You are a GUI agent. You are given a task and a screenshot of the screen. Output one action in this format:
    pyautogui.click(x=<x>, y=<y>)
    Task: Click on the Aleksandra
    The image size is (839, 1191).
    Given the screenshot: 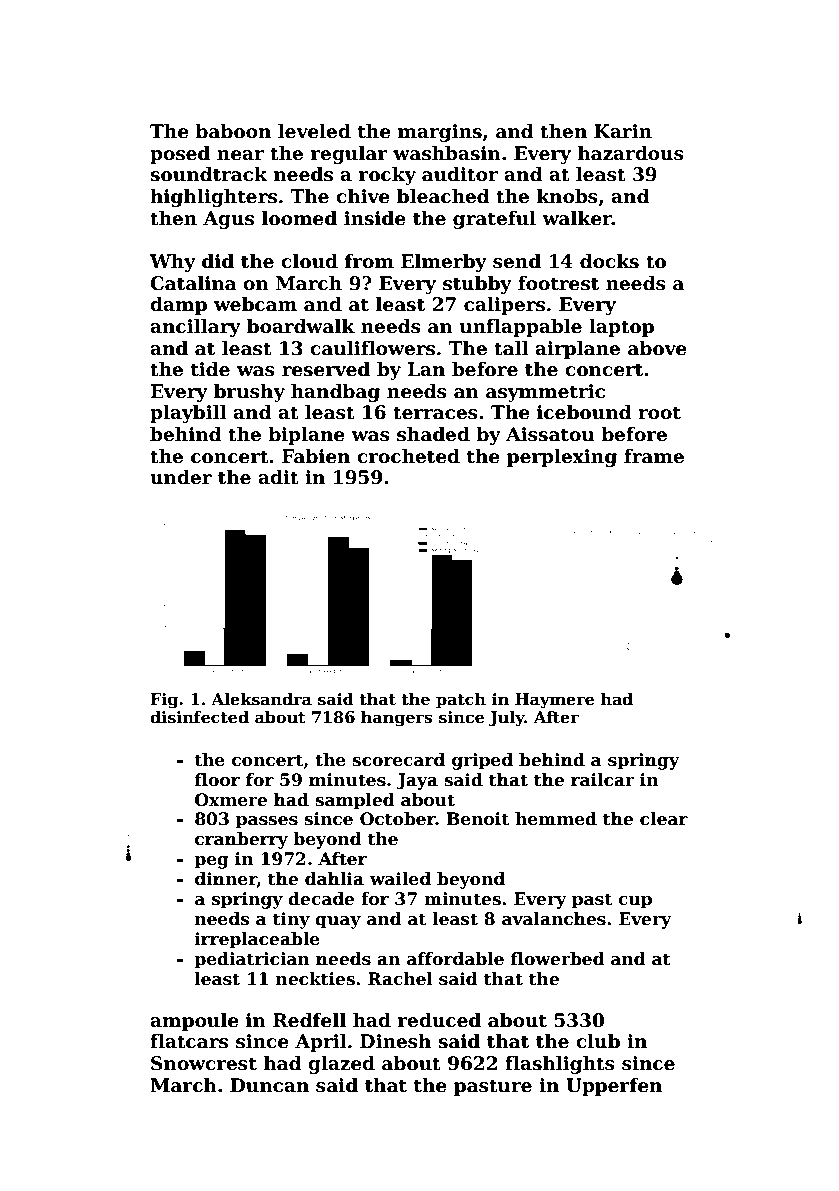 What is the action you would take?
    pyautogui.click(x=261, y=699)
